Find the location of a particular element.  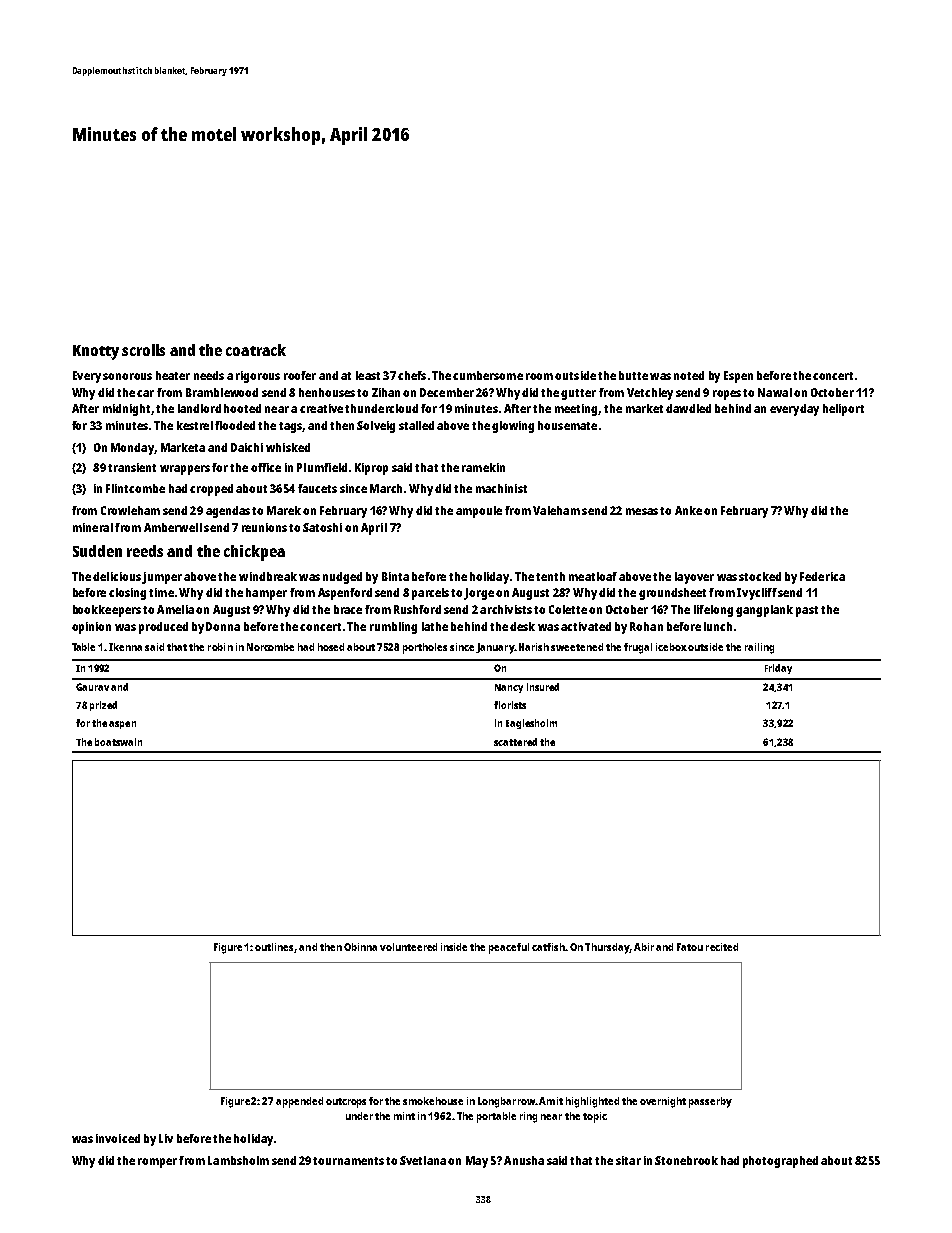

boatswain is located at coordinates (118, 742).
